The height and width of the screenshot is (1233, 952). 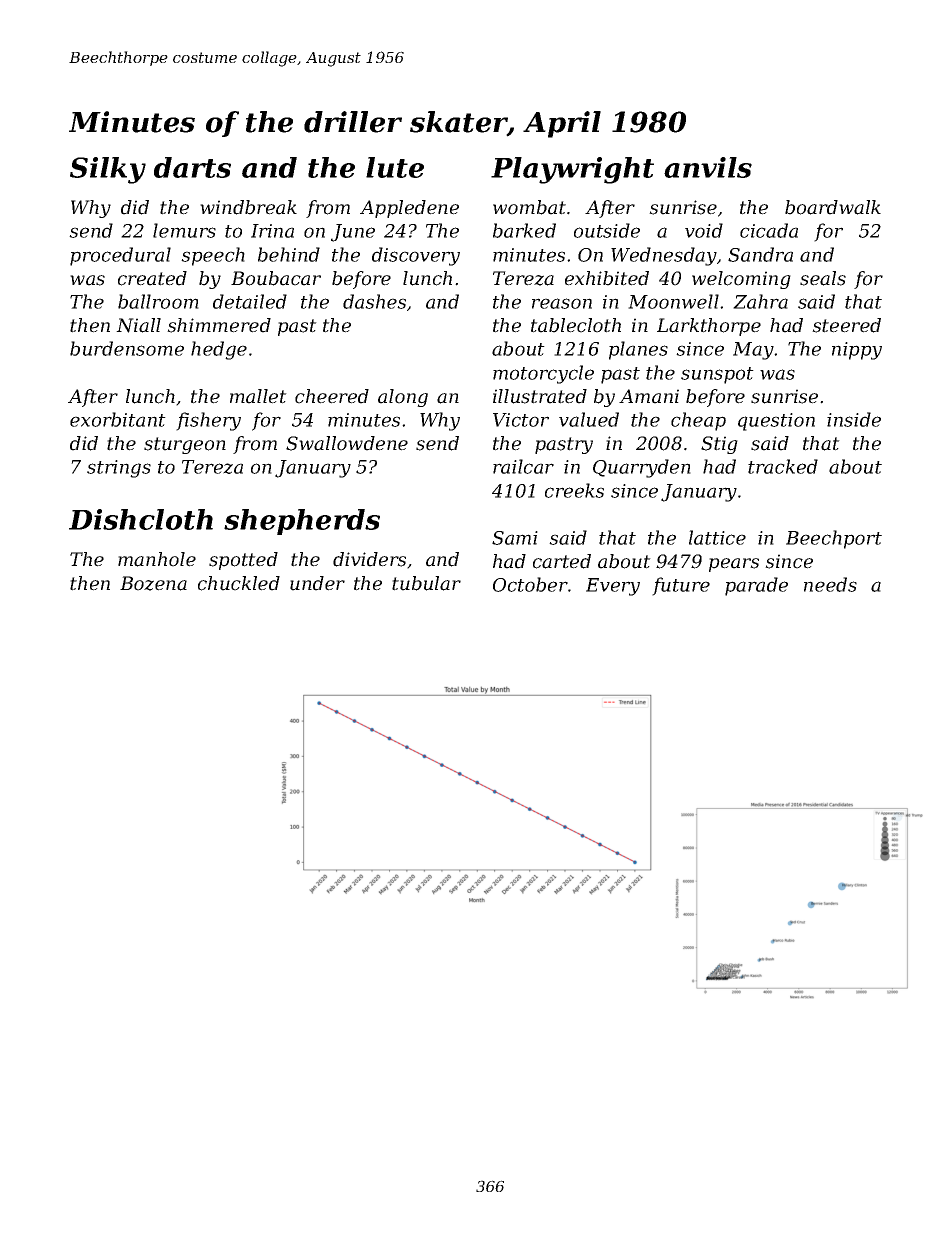 What do you see at coordinates (833, 207) in the screenshot?
I see `boardwalk` at bounding box center [833, 207].
